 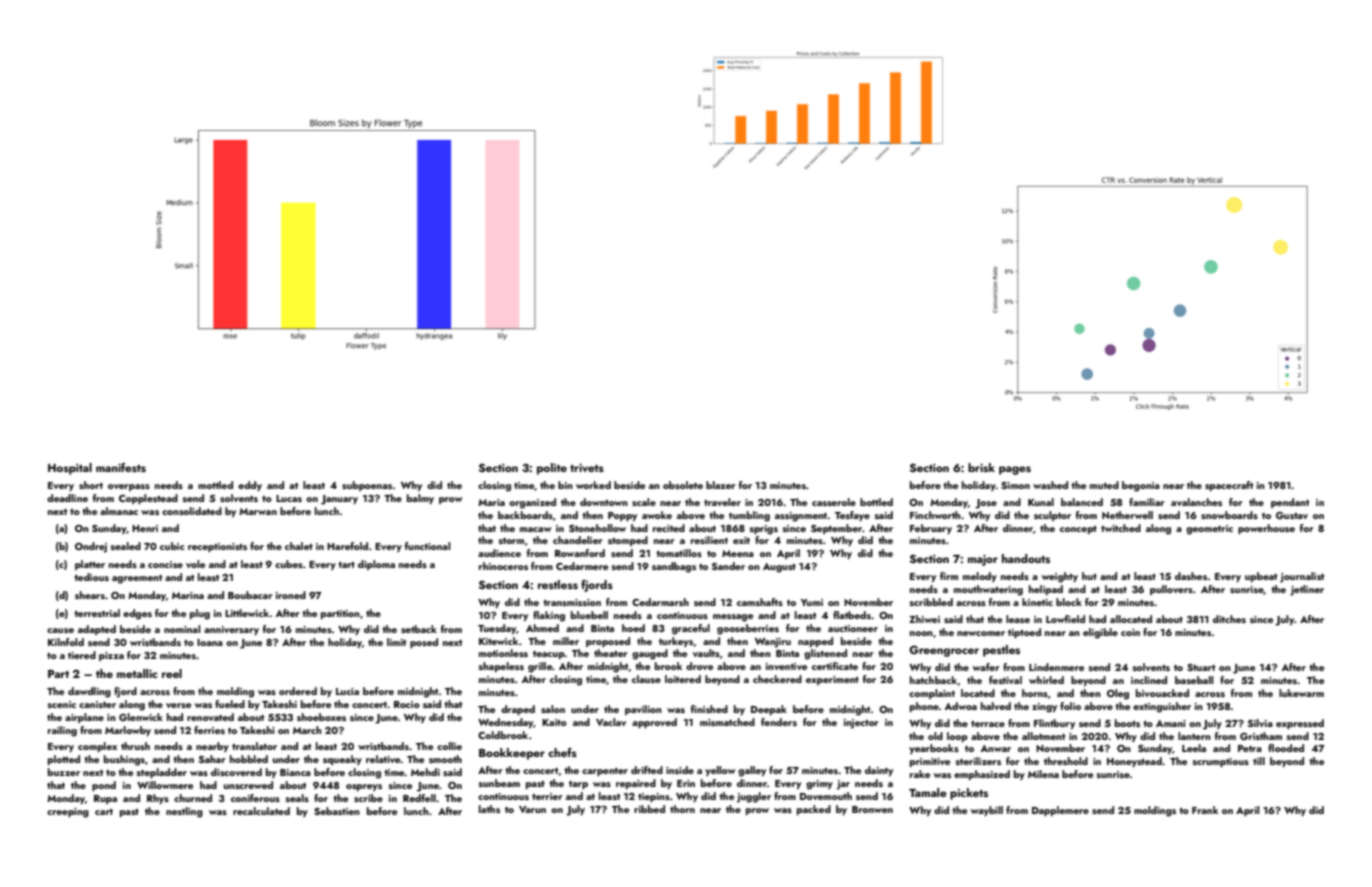 I want to click on chalet, so click(x=299, y=546).
